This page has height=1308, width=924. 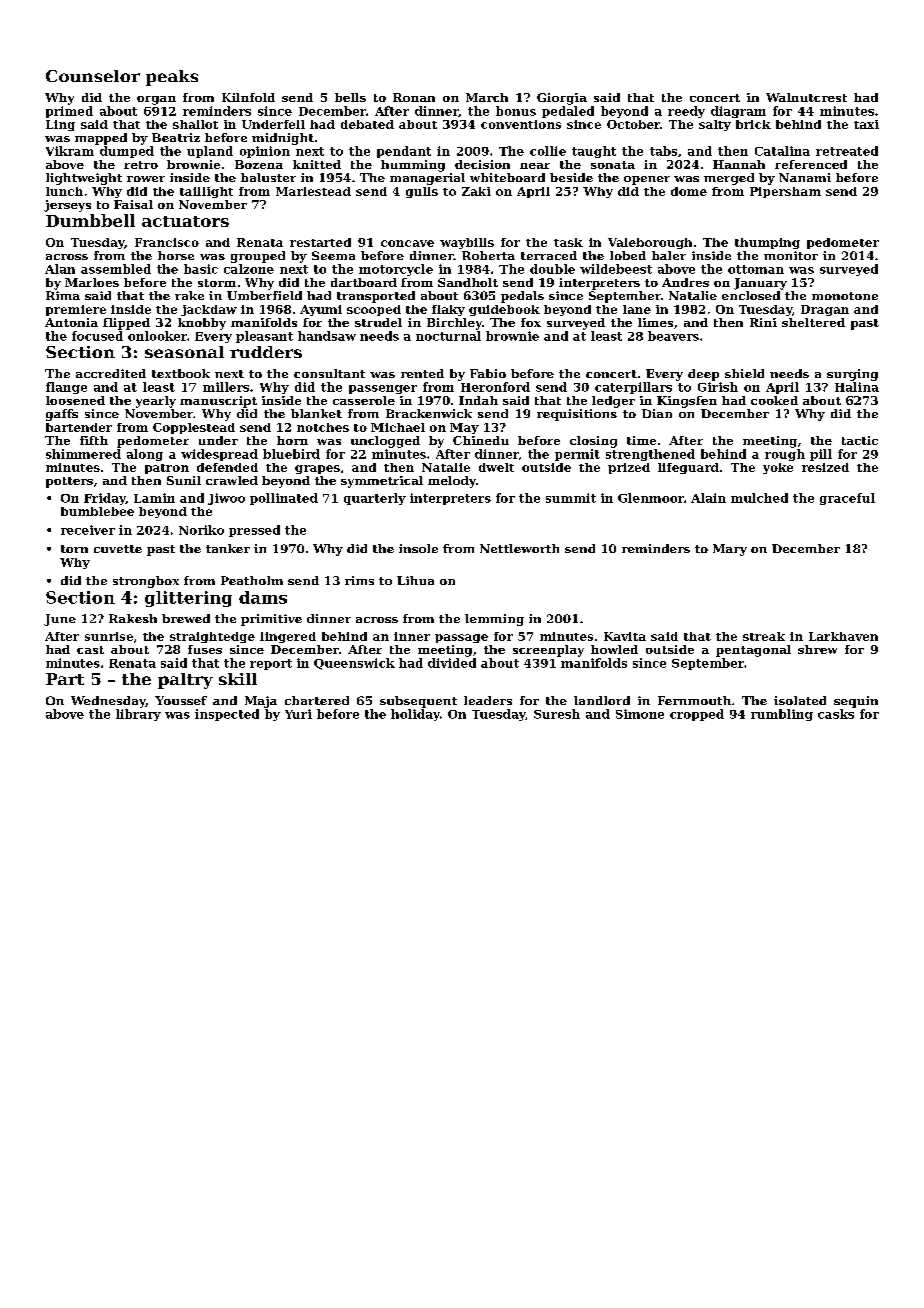 What do you see at coordinates (291, 454) in the page?
I see `bluebird` at bounding box center [291, 454].
